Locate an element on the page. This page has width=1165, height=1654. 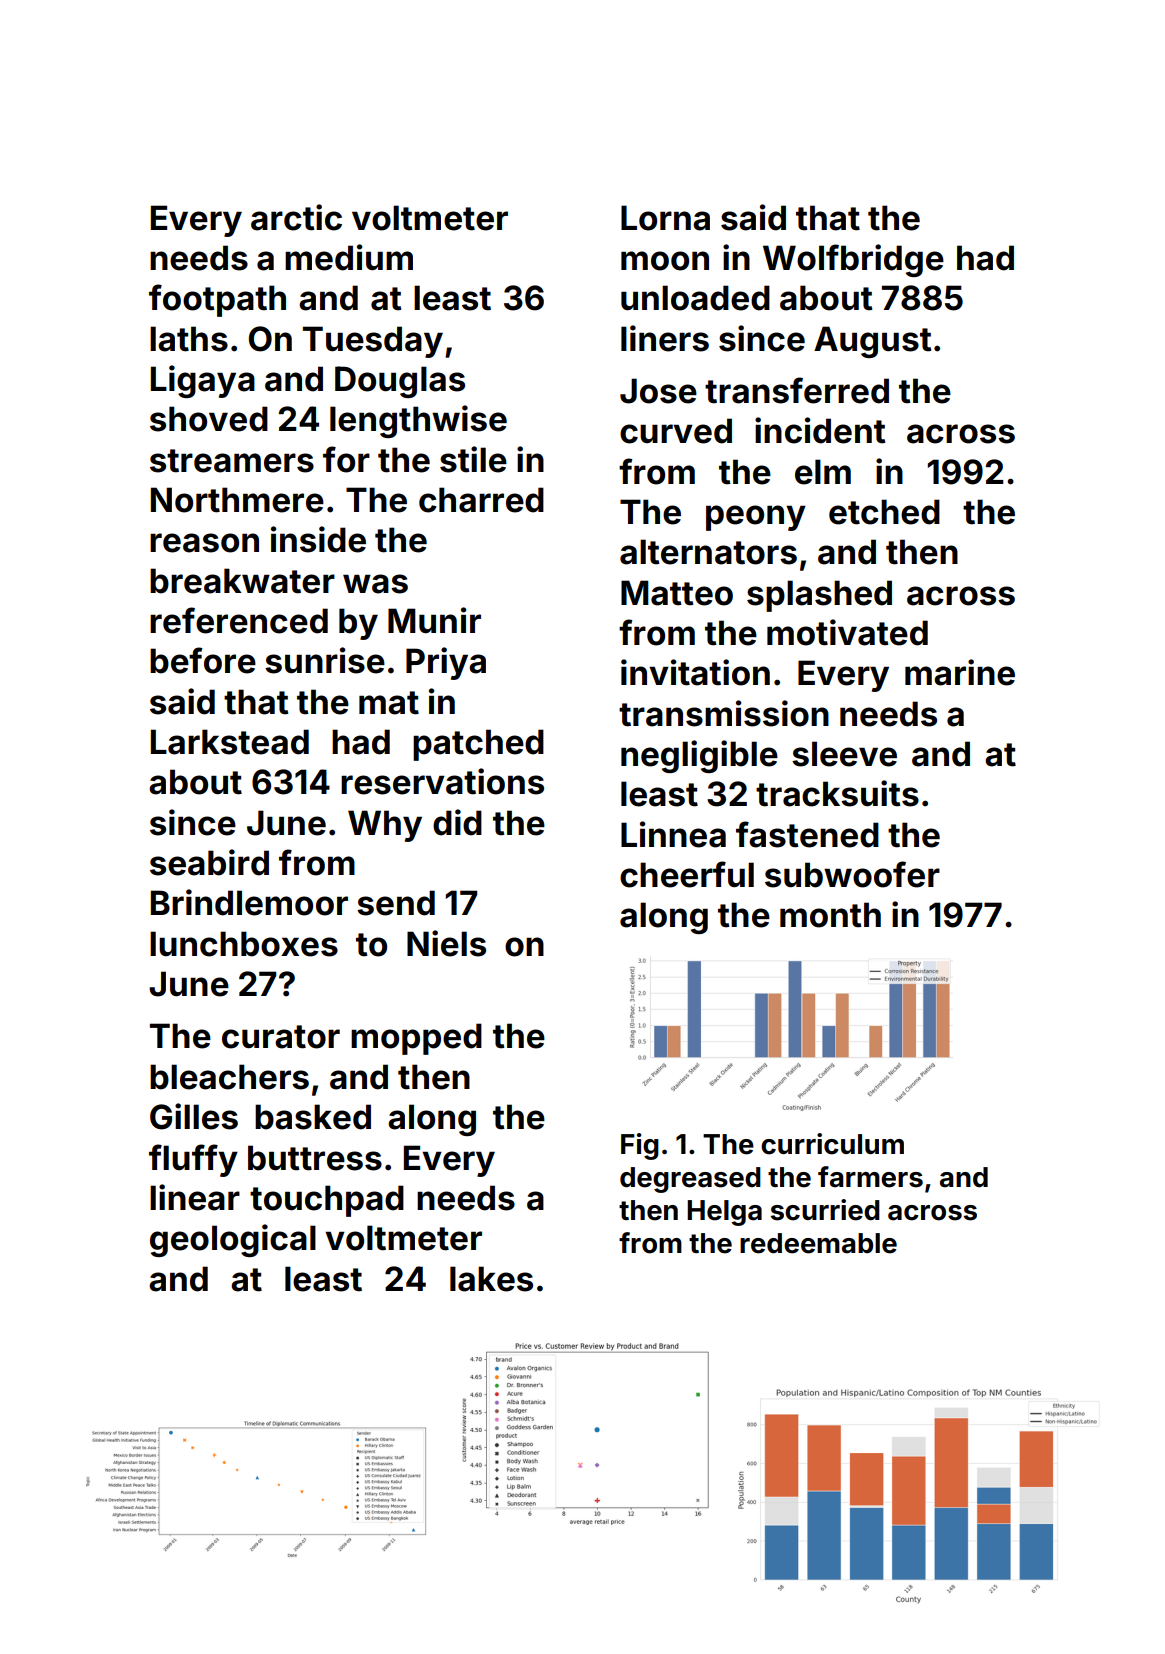
charred is located at coordinates (481, 500).
